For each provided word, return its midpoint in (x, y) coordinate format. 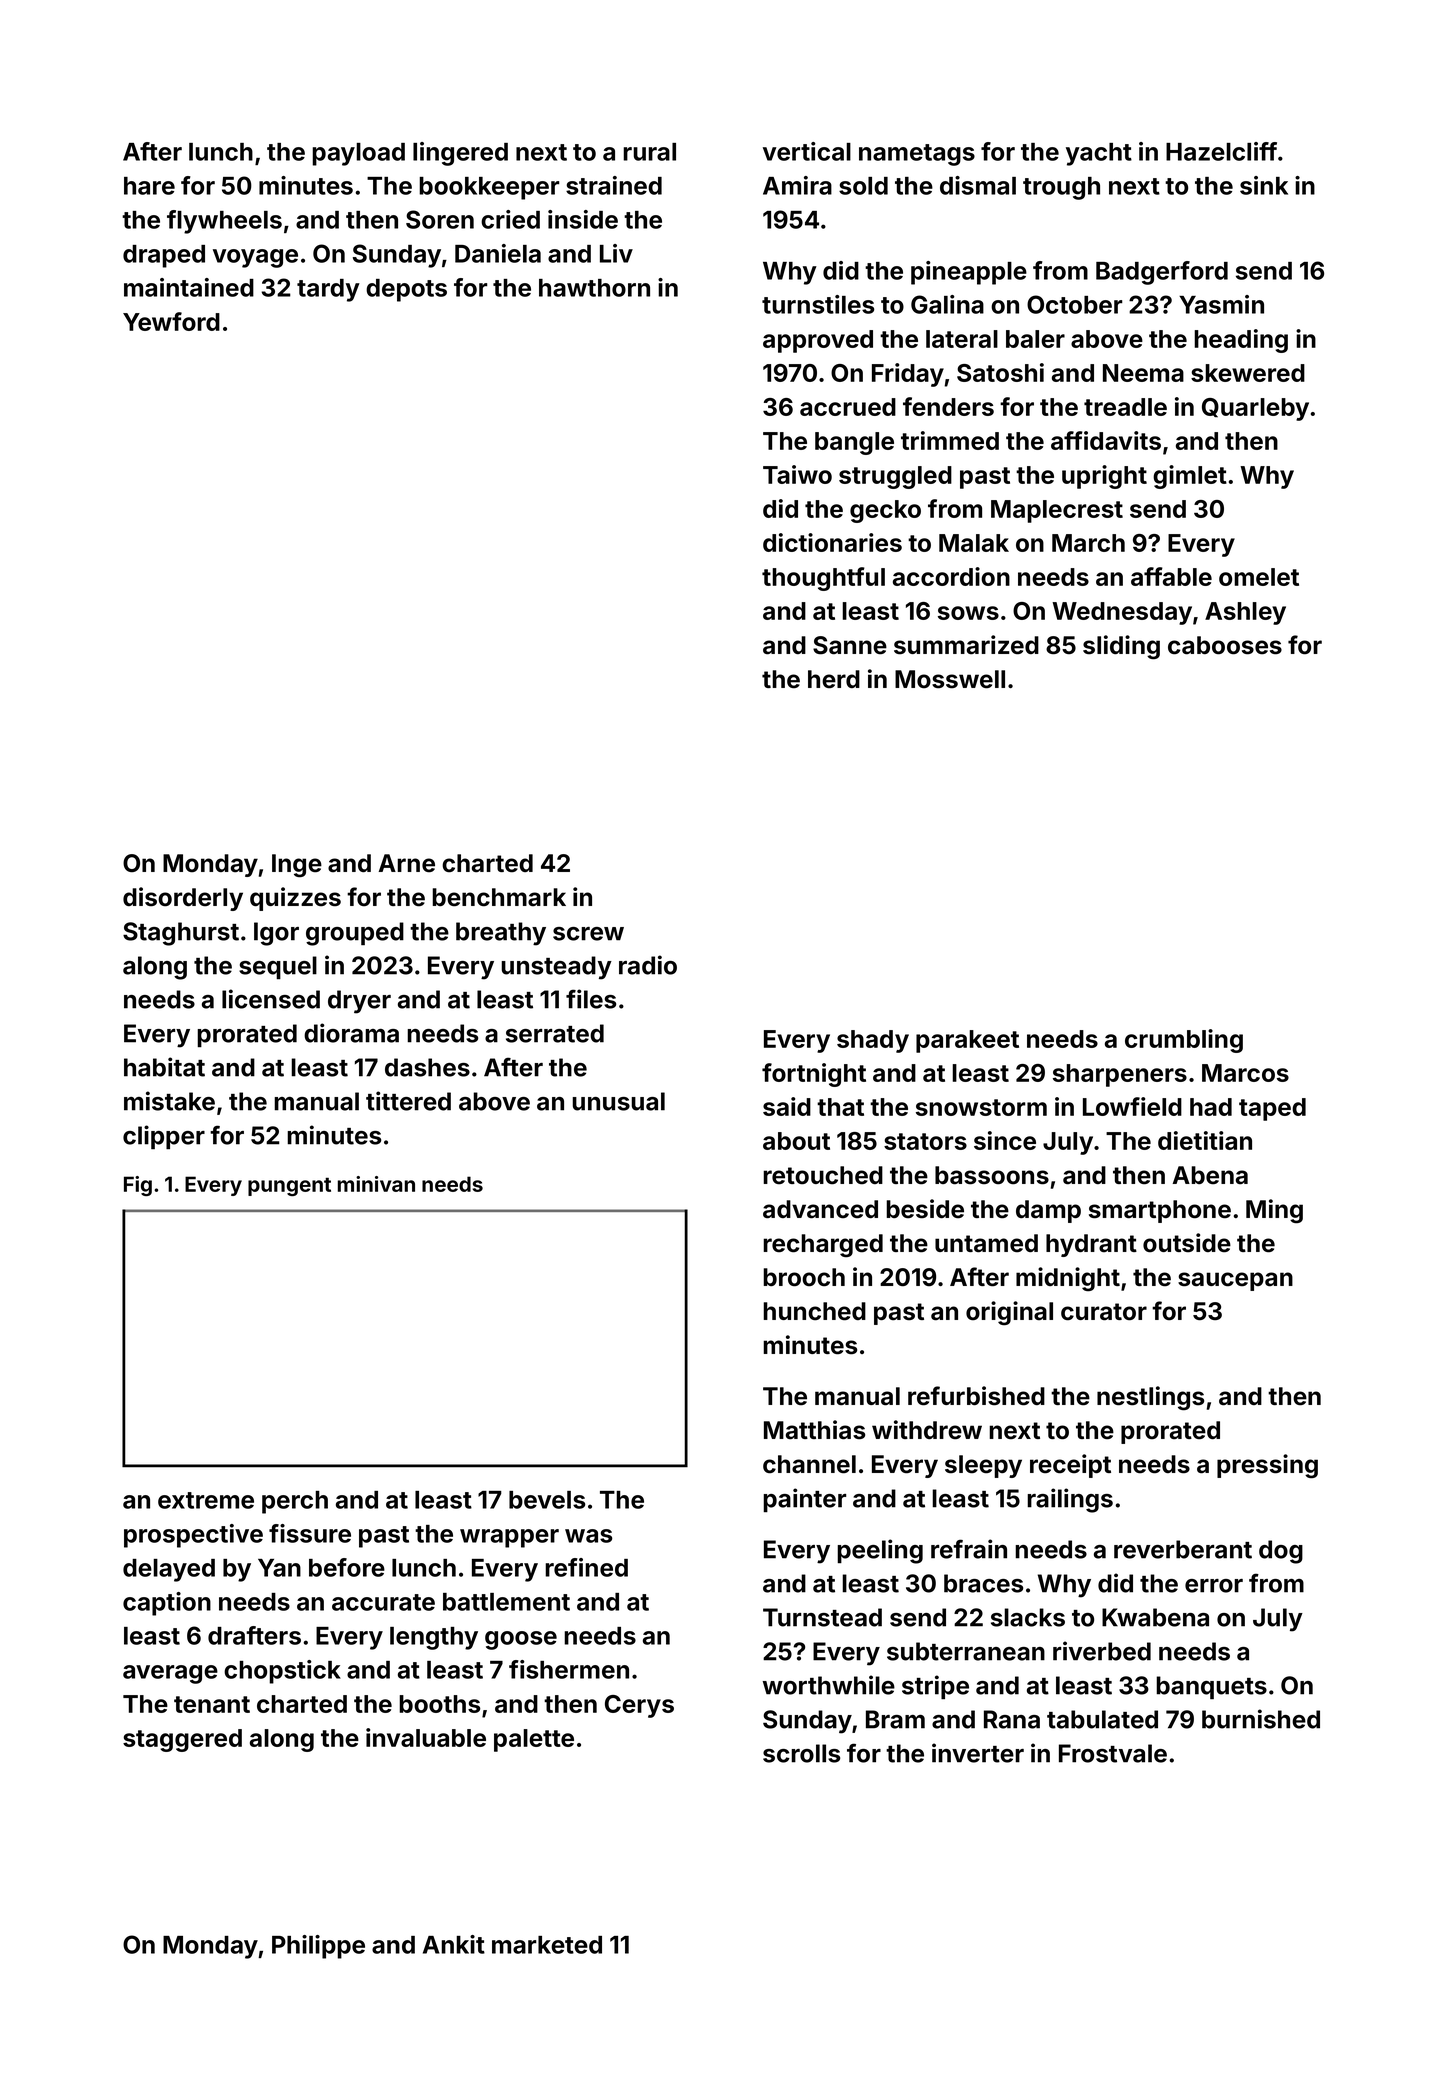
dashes (427, 1067)
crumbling (1184, 1041)
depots (406, 290)
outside (1187, 1243)
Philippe (318, 1947)
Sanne (850, 645)
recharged (823, 1246)
